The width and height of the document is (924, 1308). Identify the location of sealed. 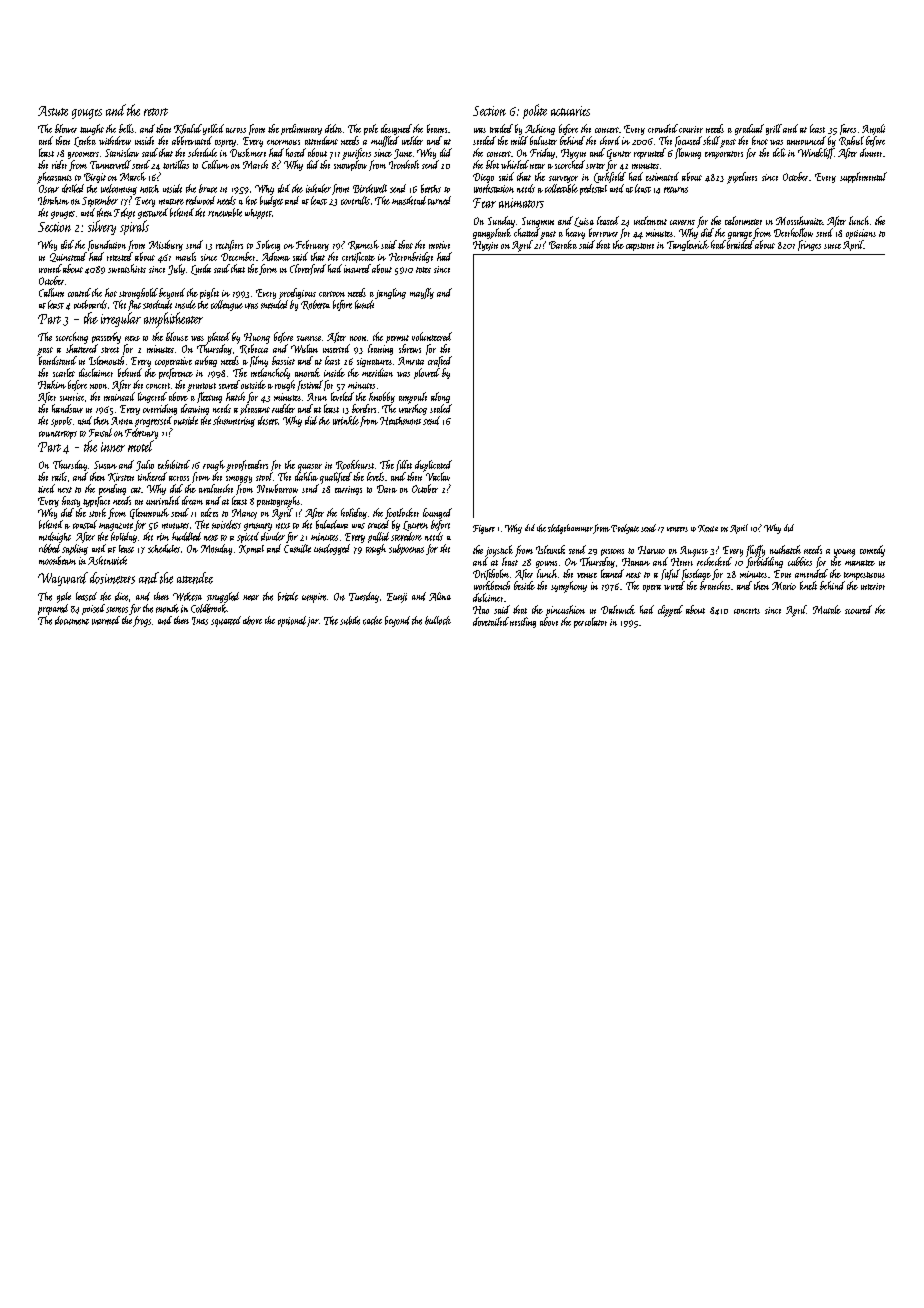
(441, 408).
